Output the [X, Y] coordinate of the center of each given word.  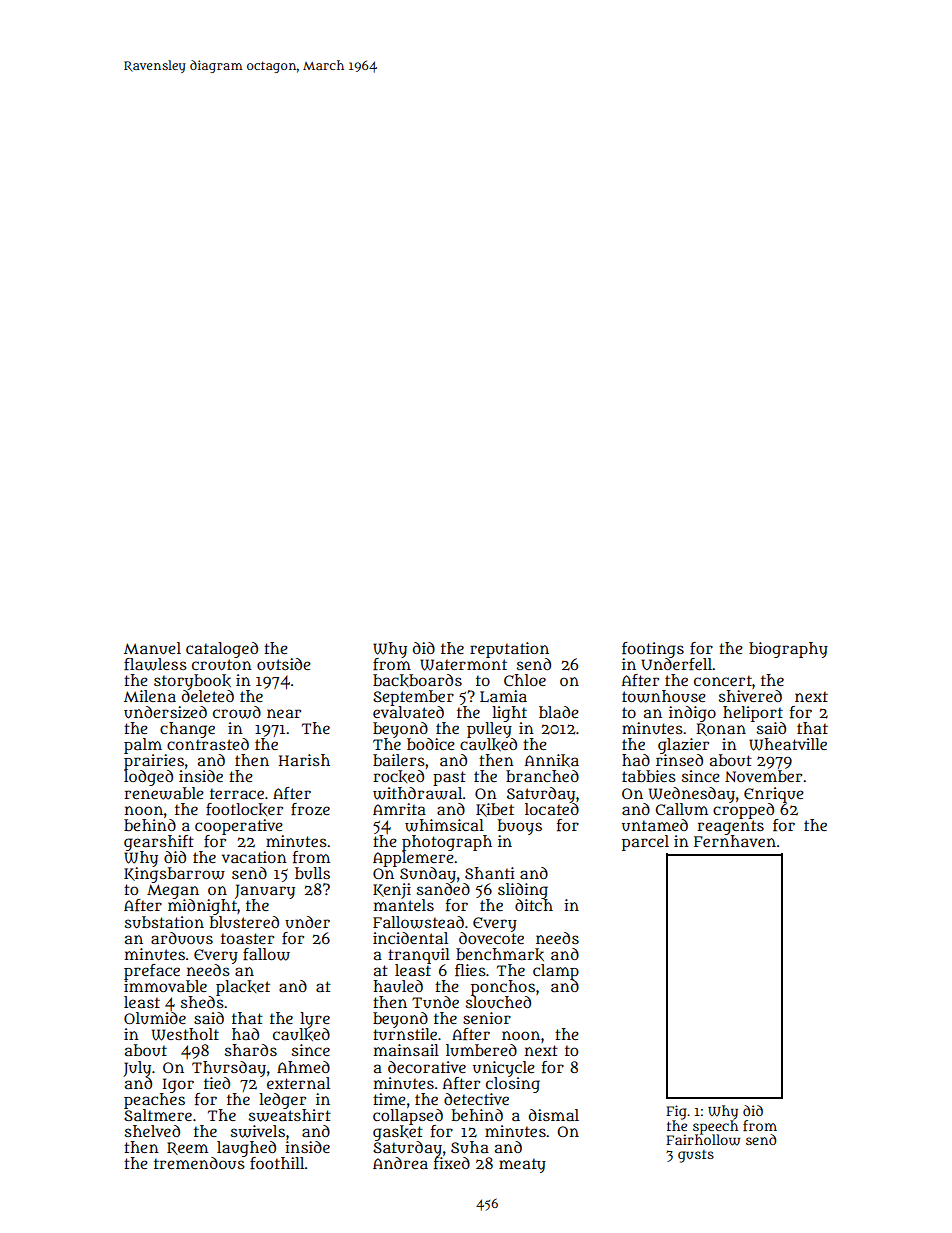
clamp [556, 972]
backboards [417, 680]
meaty [522, 1165]
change [187, 730]
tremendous [199, 1163]
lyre [315, 1020]
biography [788, 650]
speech [715, 1127]
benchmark [500, 954]
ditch [534, 905]
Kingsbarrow [174, 875]
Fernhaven [735, 841]
